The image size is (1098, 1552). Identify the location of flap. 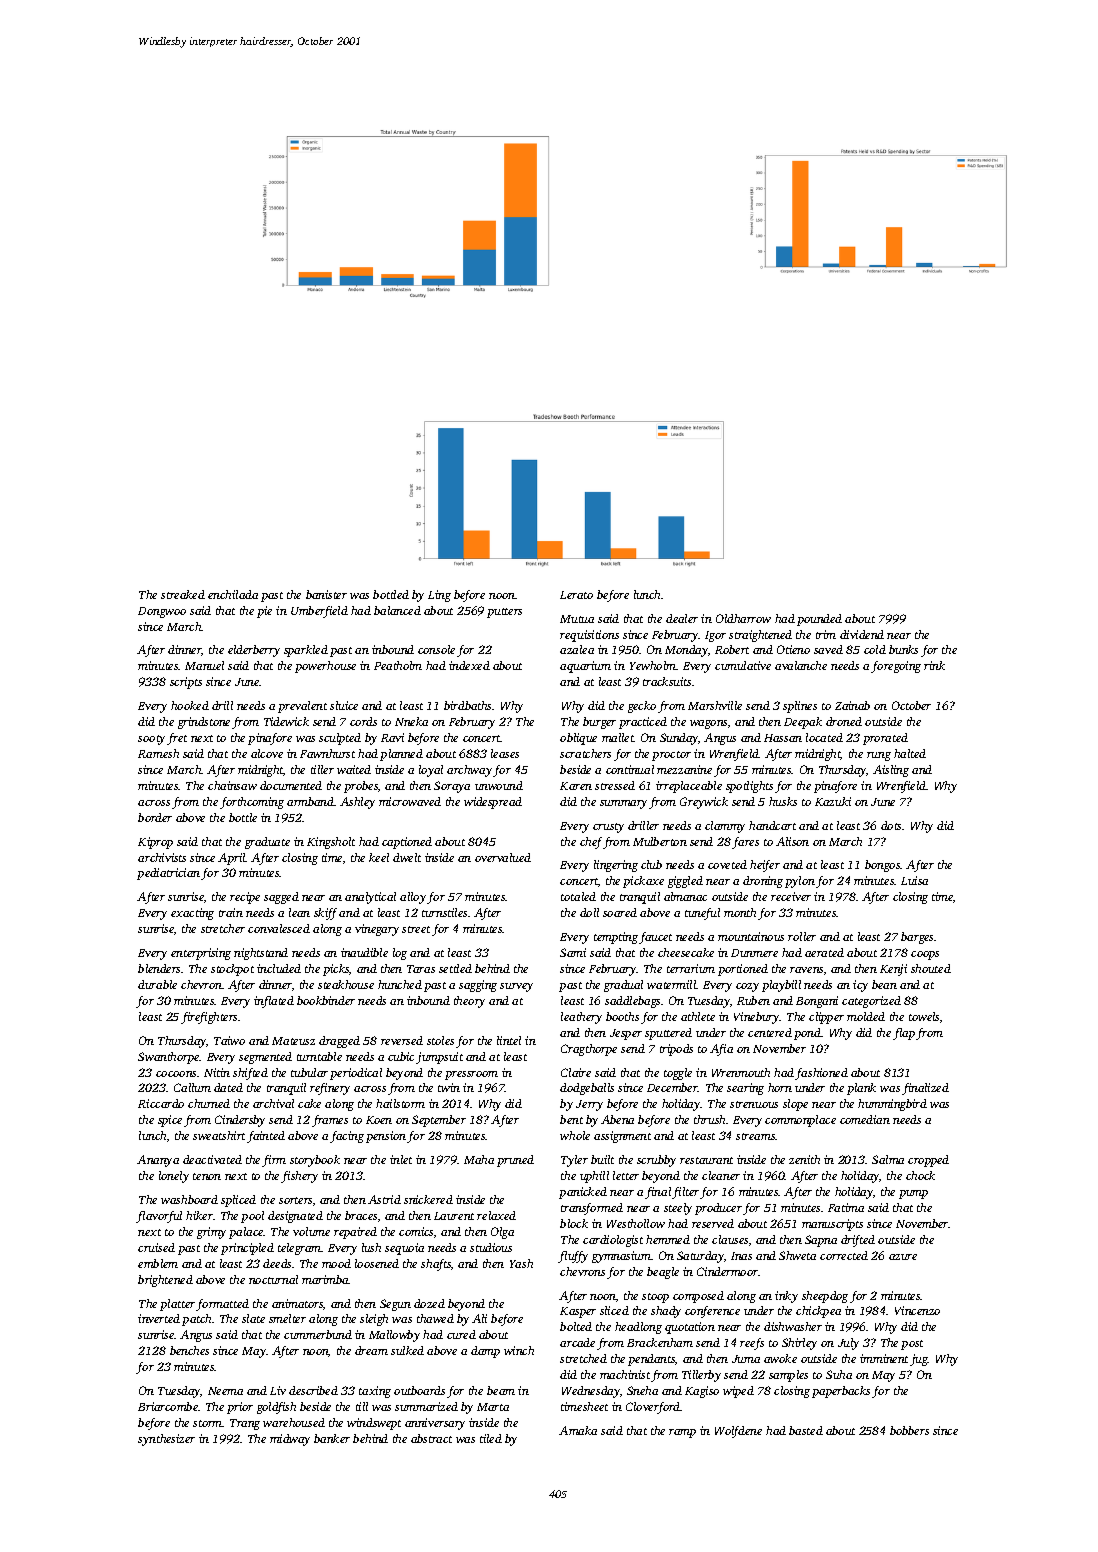
(904, 1034).
